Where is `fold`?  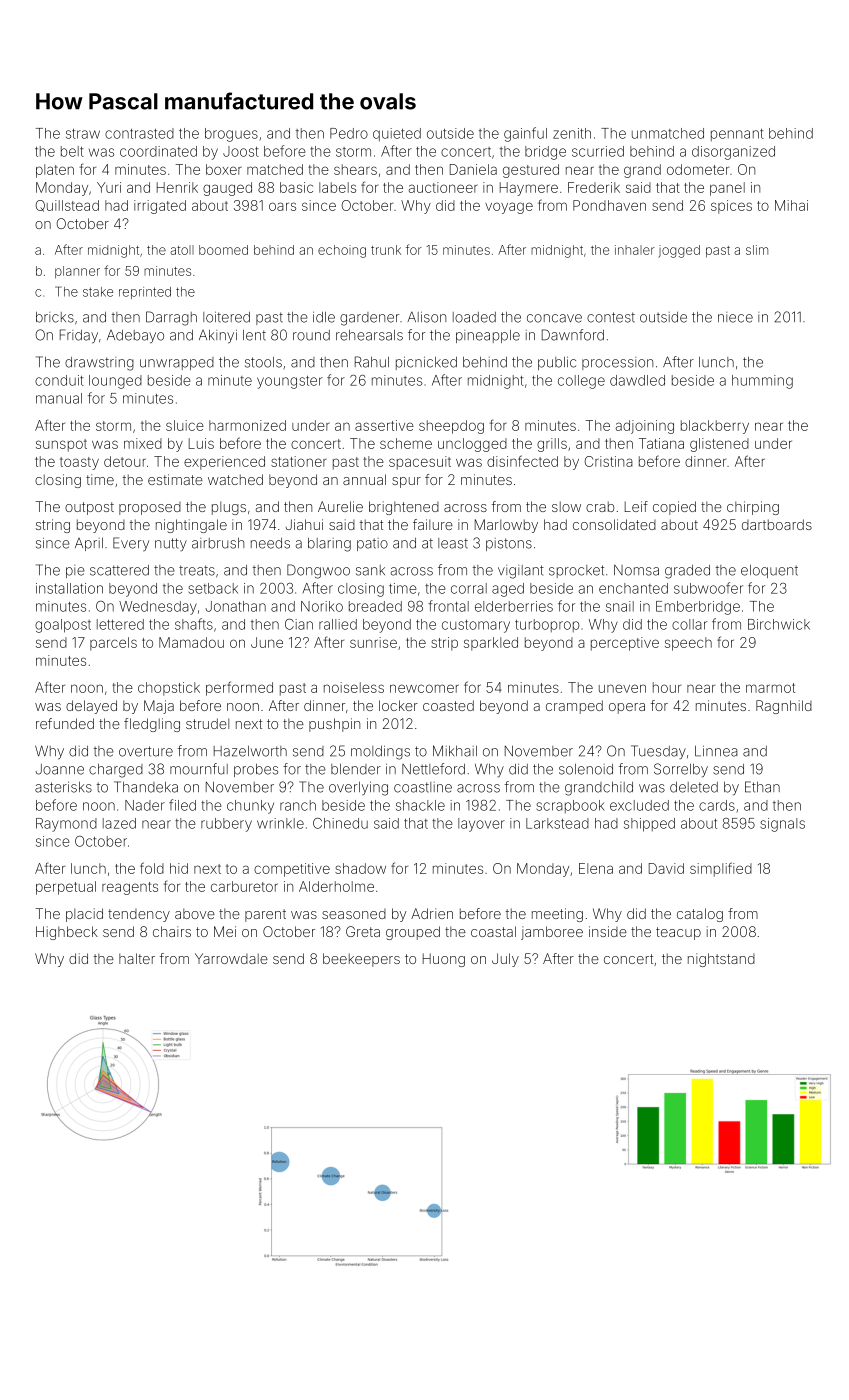
fold is located at coordinates (152, 868).
